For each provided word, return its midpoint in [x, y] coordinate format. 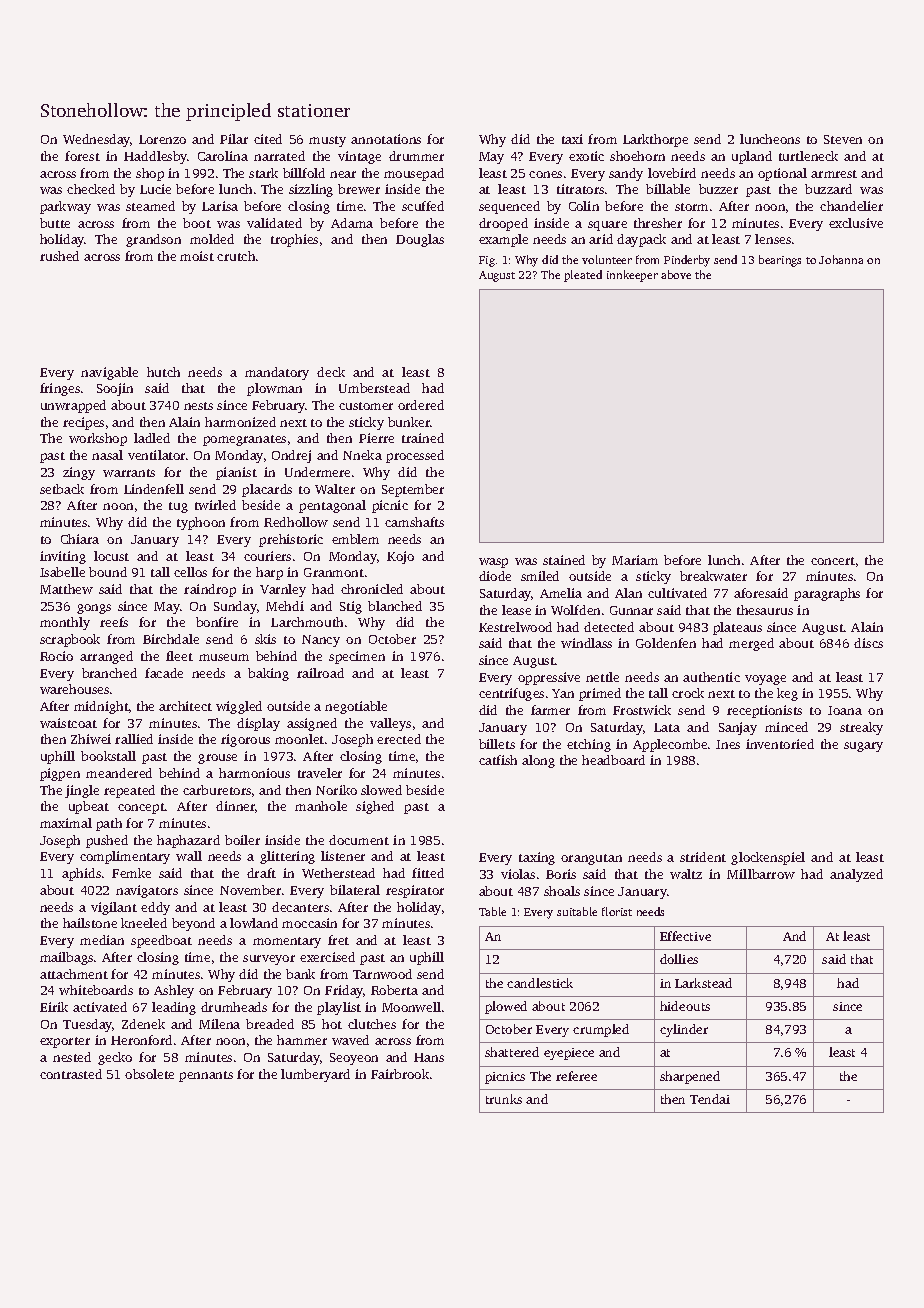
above [676, 274]
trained [423, 438]
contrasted [71, 1074]
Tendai [710, 1099]
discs [868, 643]
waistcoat [68, 723]
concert [833, 561]
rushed [59, 256]
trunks [504, 1099]
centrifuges [511, 694]
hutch [163, 372]
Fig [487, 261]
